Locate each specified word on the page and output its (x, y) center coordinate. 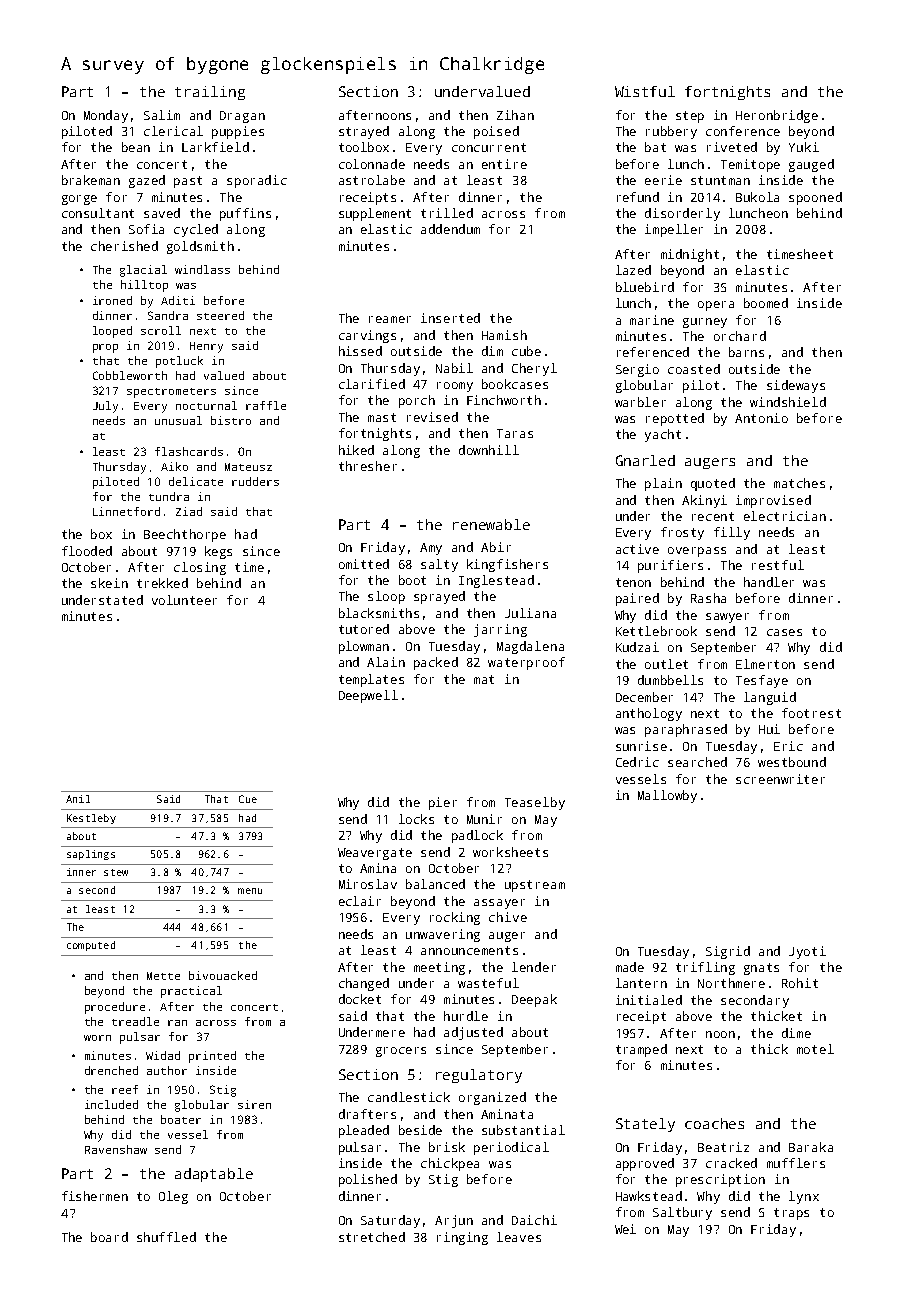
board (109, 1237)
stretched (372, 1237)
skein (109, 583)
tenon (633, 582)
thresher (368, 466)
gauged (811, 165)
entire (504, 164)
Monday (106, 116)
